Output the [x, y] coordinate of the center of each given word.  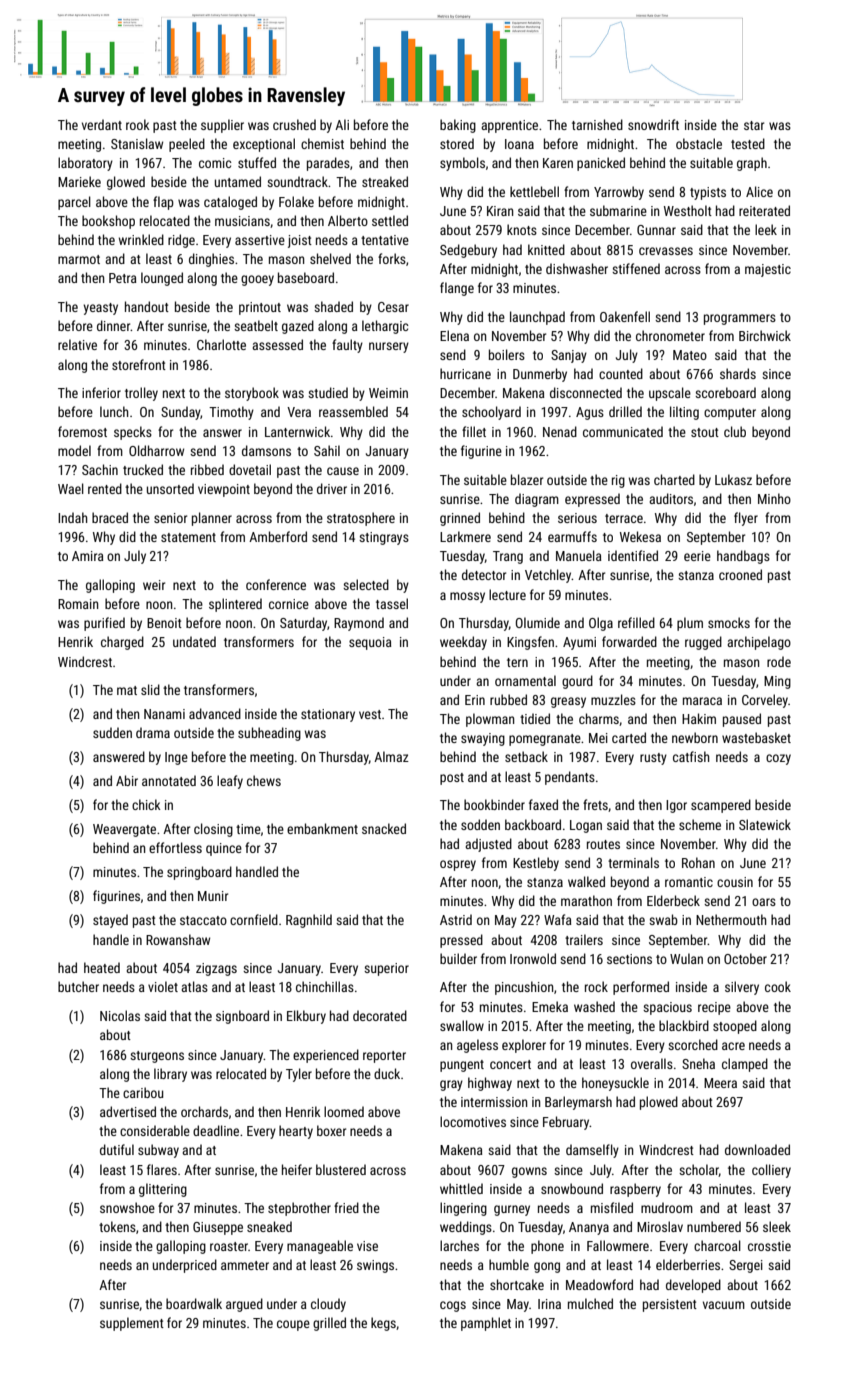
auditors [671, 498]
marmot [79, 259]
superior [386, 969]
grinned [460, 519]
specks [133, 433]
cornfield [254, 919]
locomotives [473, 1121]
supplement [132, 1324]
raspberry [635, 1190]
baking [458, 126]
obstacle [699, 143]
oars [764, 902]
